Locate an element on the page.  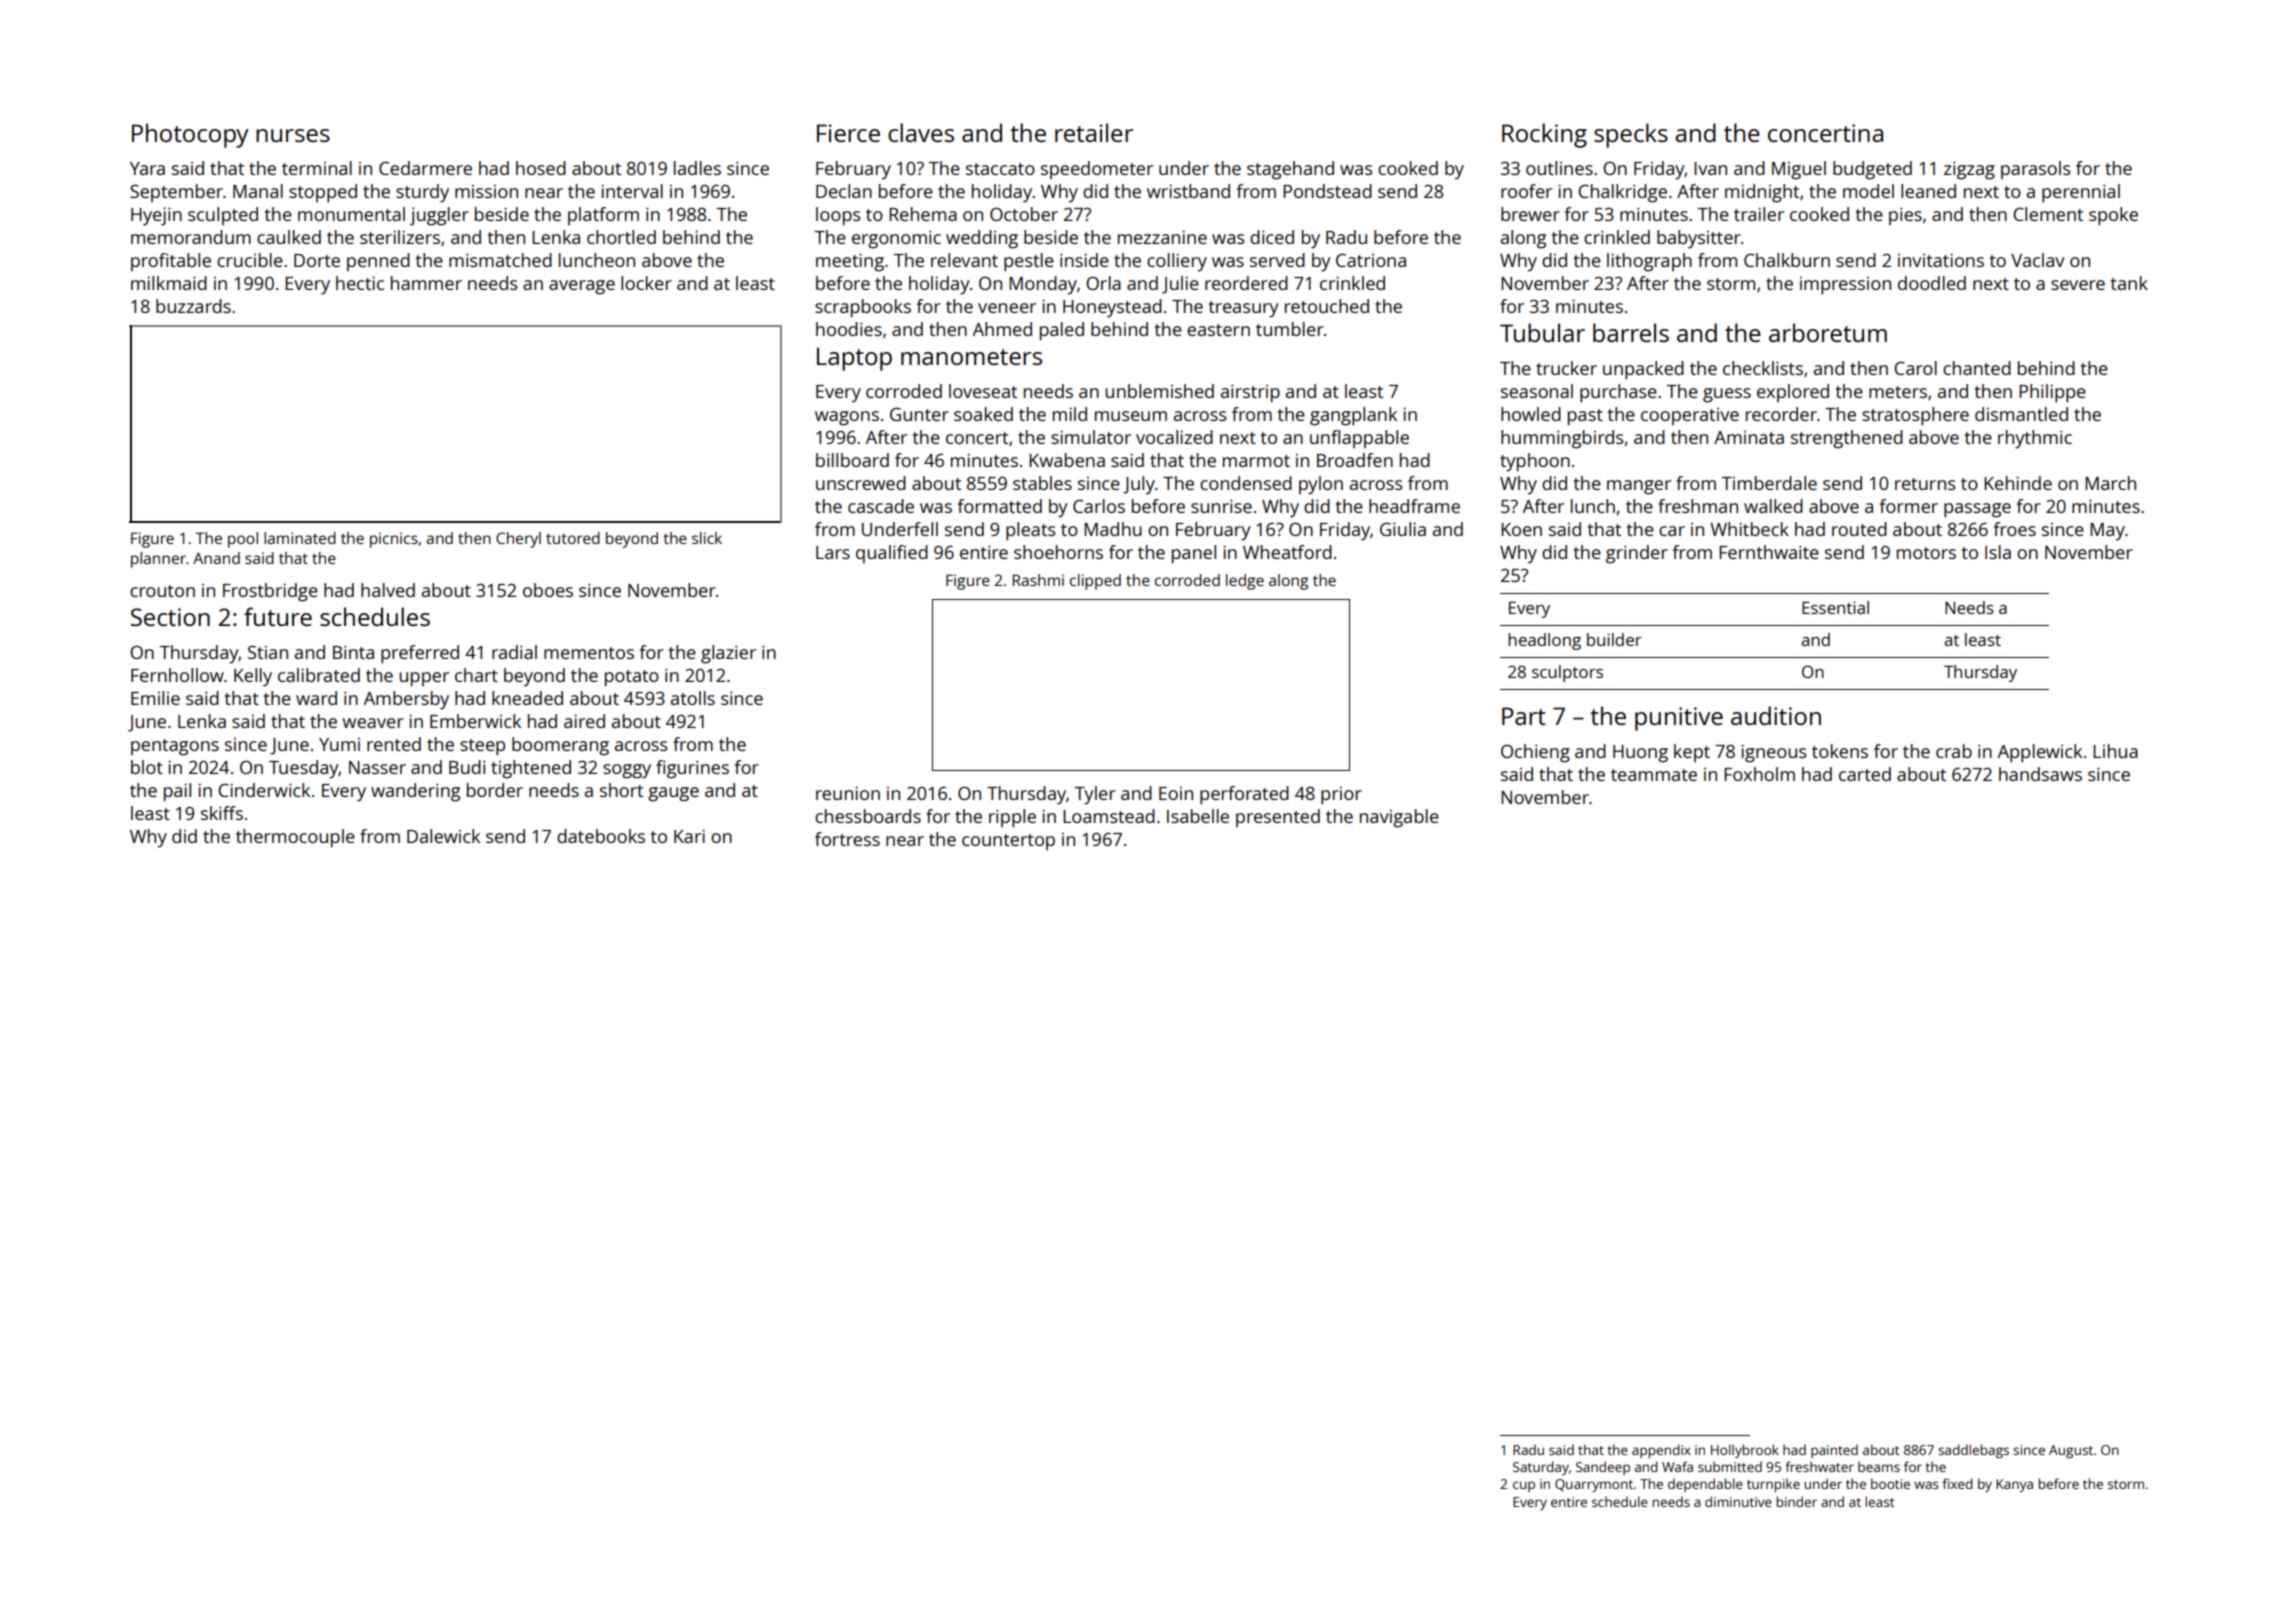
countertop is located at coordinates (1008, 842).
